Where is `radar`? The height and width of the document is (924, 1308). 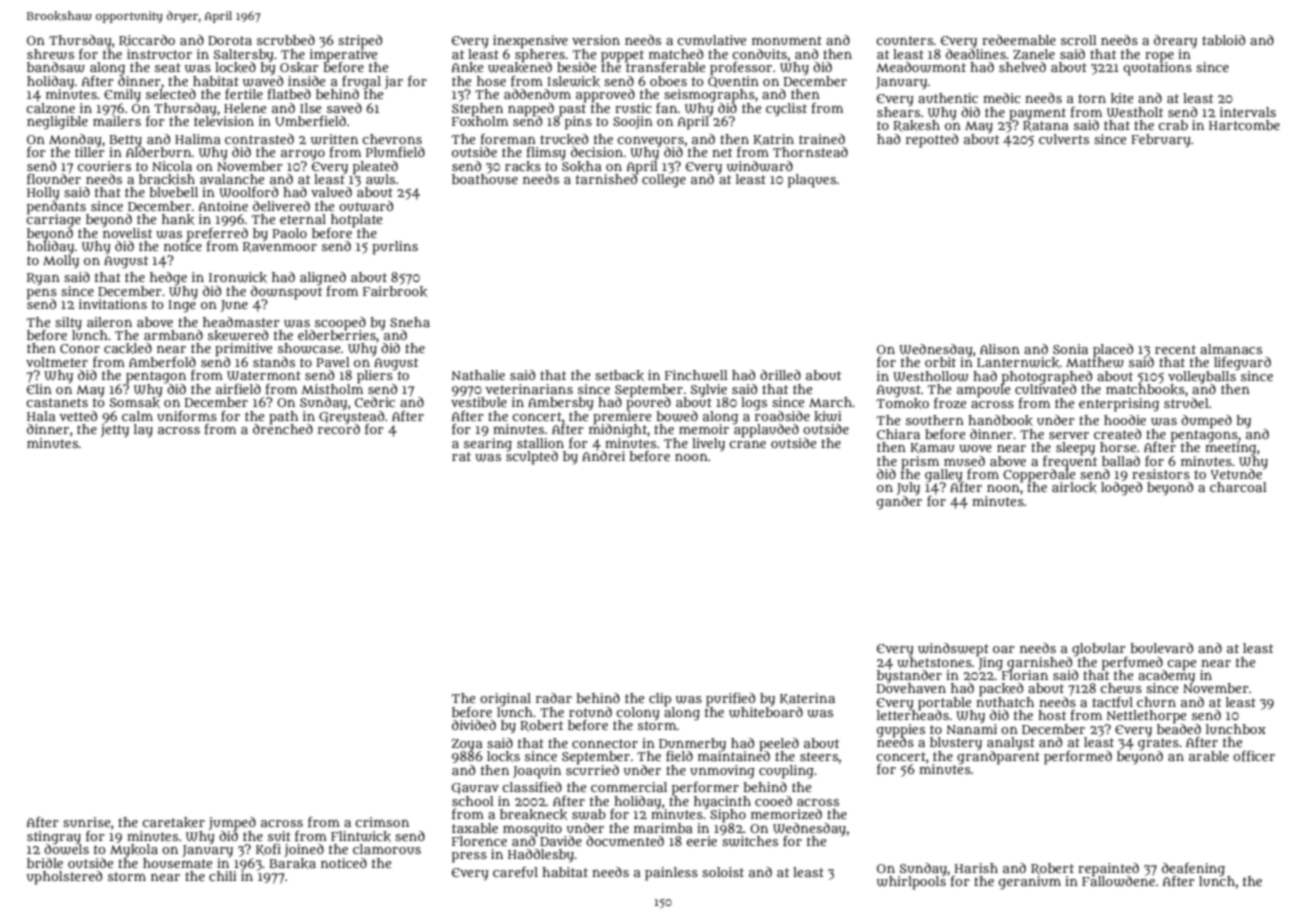 radar is located at coordinates (554, 698).
